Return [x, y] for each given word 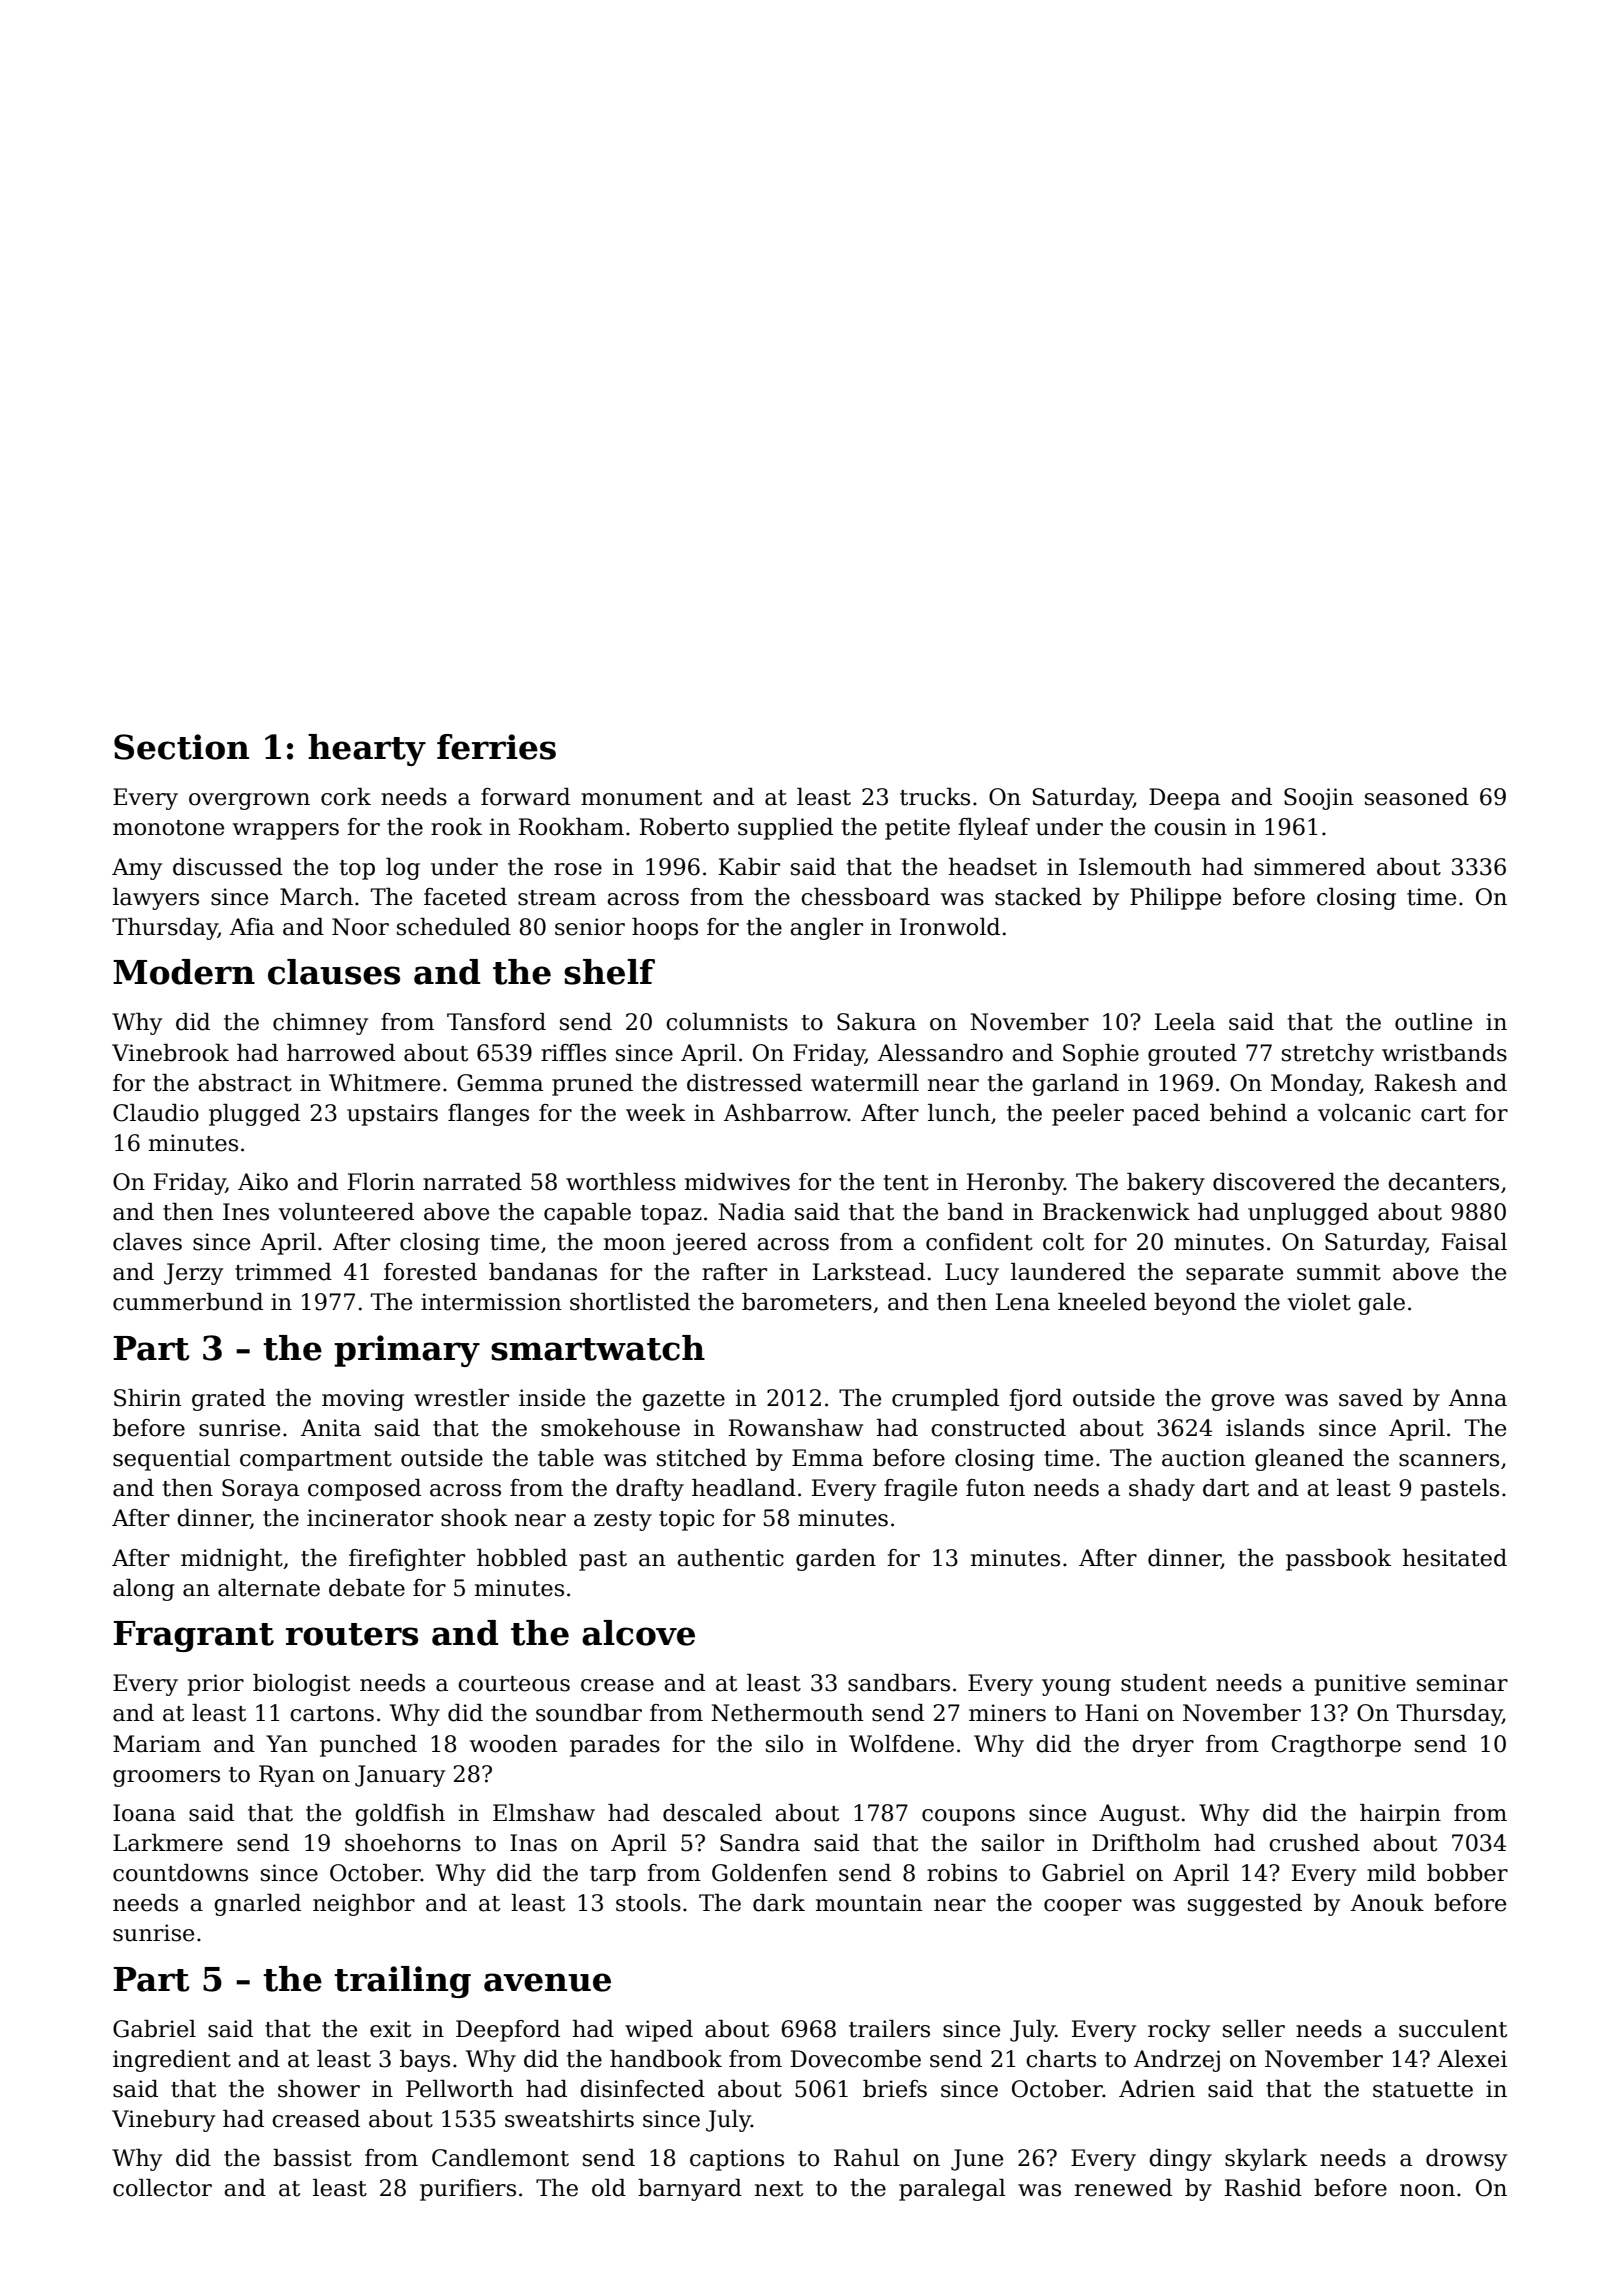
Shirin [148, 1398]
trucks [935, 797]
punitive [1360, 1685]
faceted [465, 897]
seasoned [1417, 797]
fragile [920, 1490]
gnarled [257, 1905]
